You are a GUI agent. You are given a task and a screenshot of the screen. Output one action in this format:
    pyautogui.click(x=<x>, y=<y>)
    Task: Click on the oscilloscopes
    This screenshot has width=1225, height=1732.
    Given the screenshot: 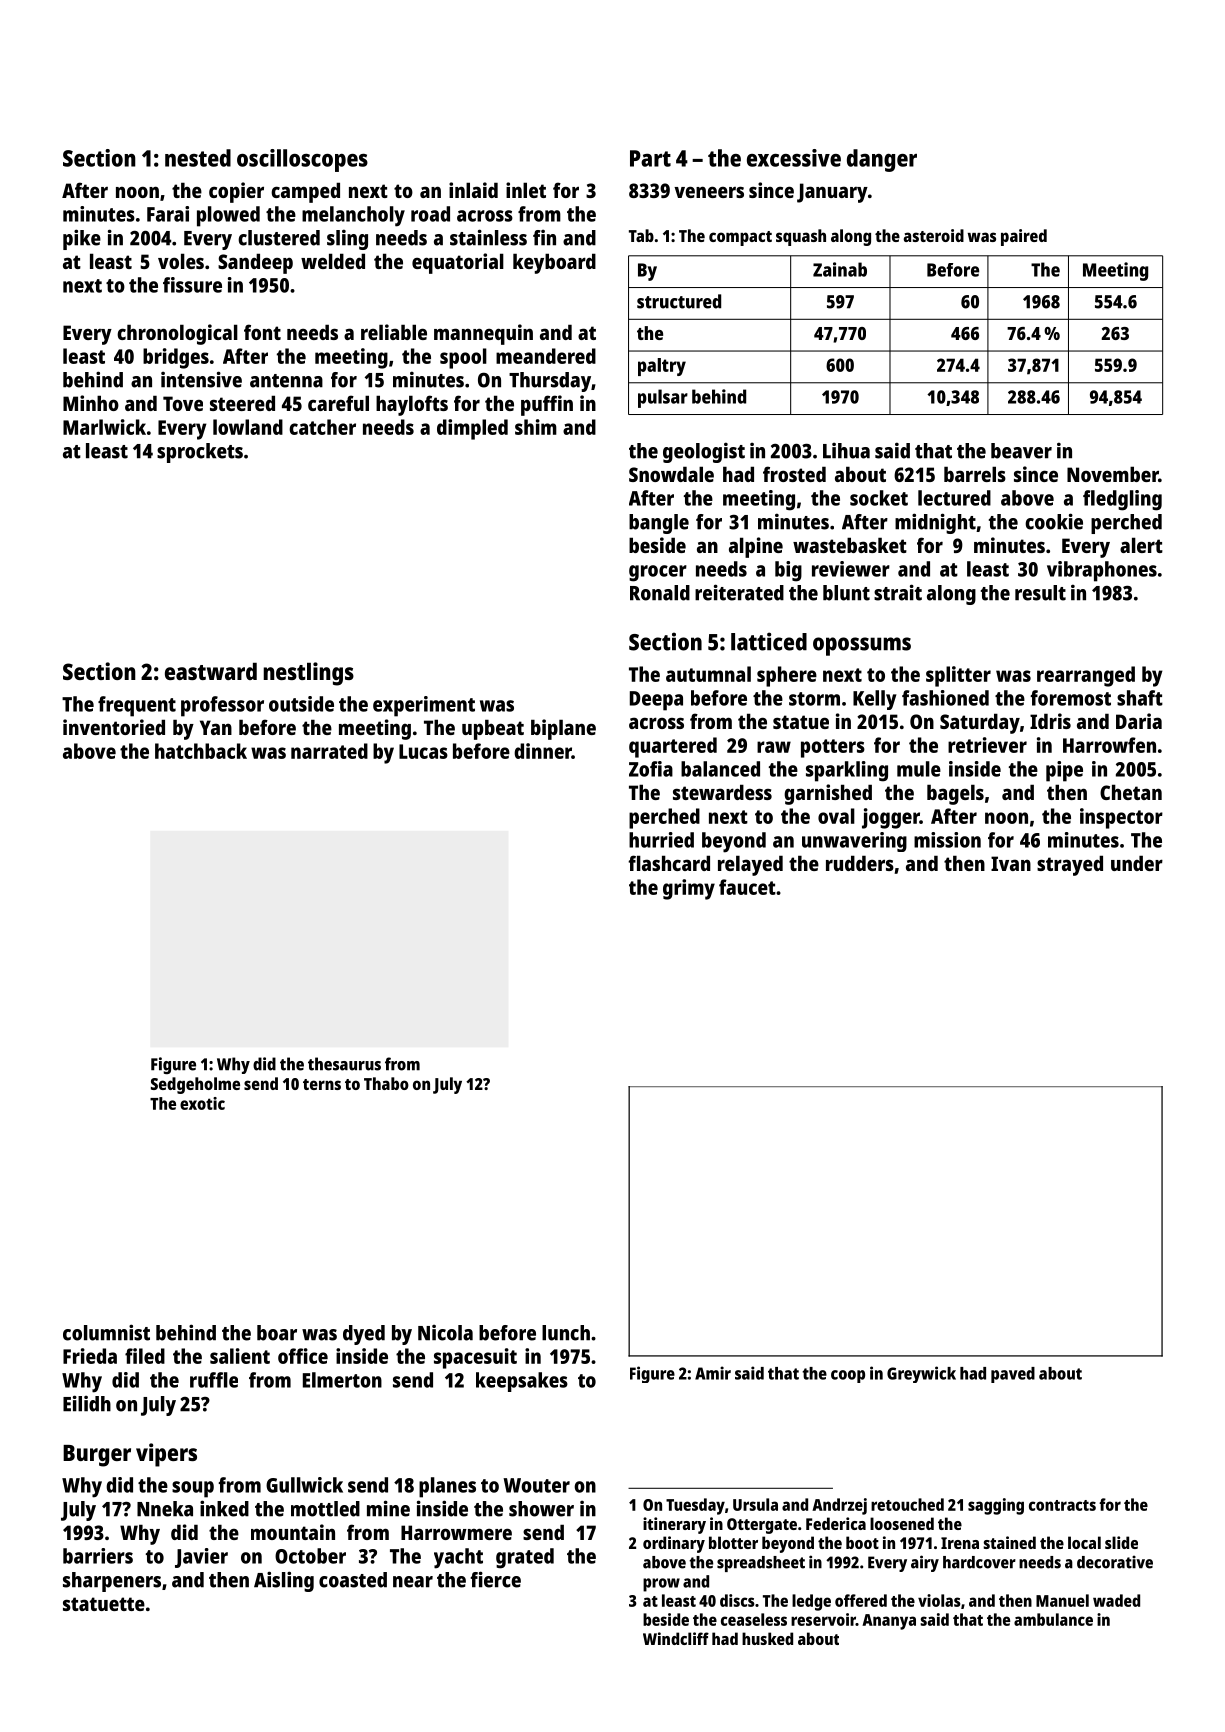 What is the action you would take?
    pyautogui.click(x=302, y=160)
